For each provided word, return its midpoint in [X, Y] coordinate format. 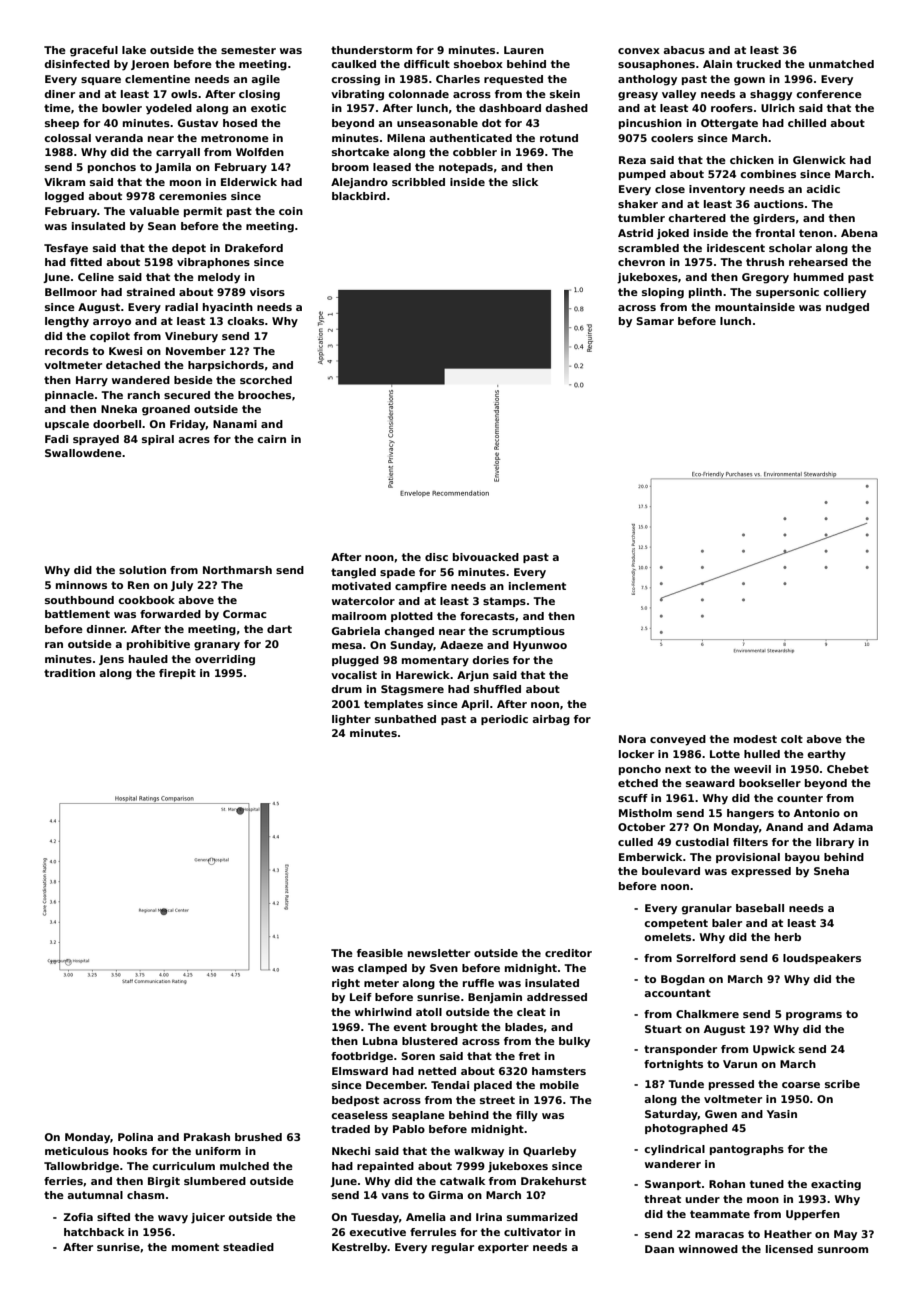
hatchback [94, 1232]
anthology [647, 80]
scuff [633, 798]
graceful [94, 51]
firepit [177, 674]
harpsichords [226, 366]
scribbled [418, 182]
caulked [353, 64]
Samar [655, 321]
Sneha [831, 871]
